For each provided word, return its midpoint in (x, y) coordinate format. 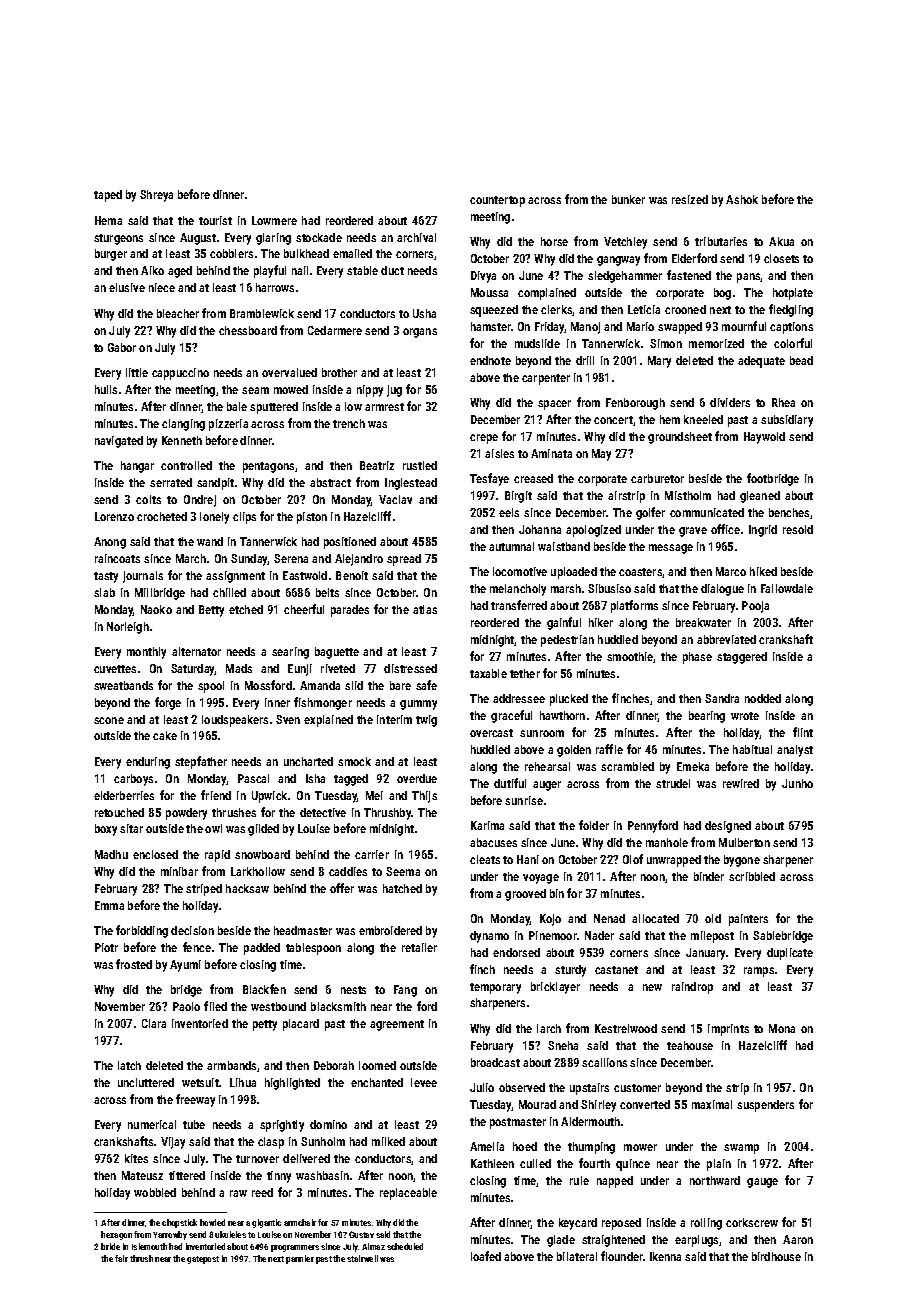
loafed (486, 1256)
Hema (108, 220)
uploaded (574, 573)
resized (690, 199)
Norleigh (128, 628)
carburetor (657, 478)
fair (121, 1258)
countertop (497, 201)
